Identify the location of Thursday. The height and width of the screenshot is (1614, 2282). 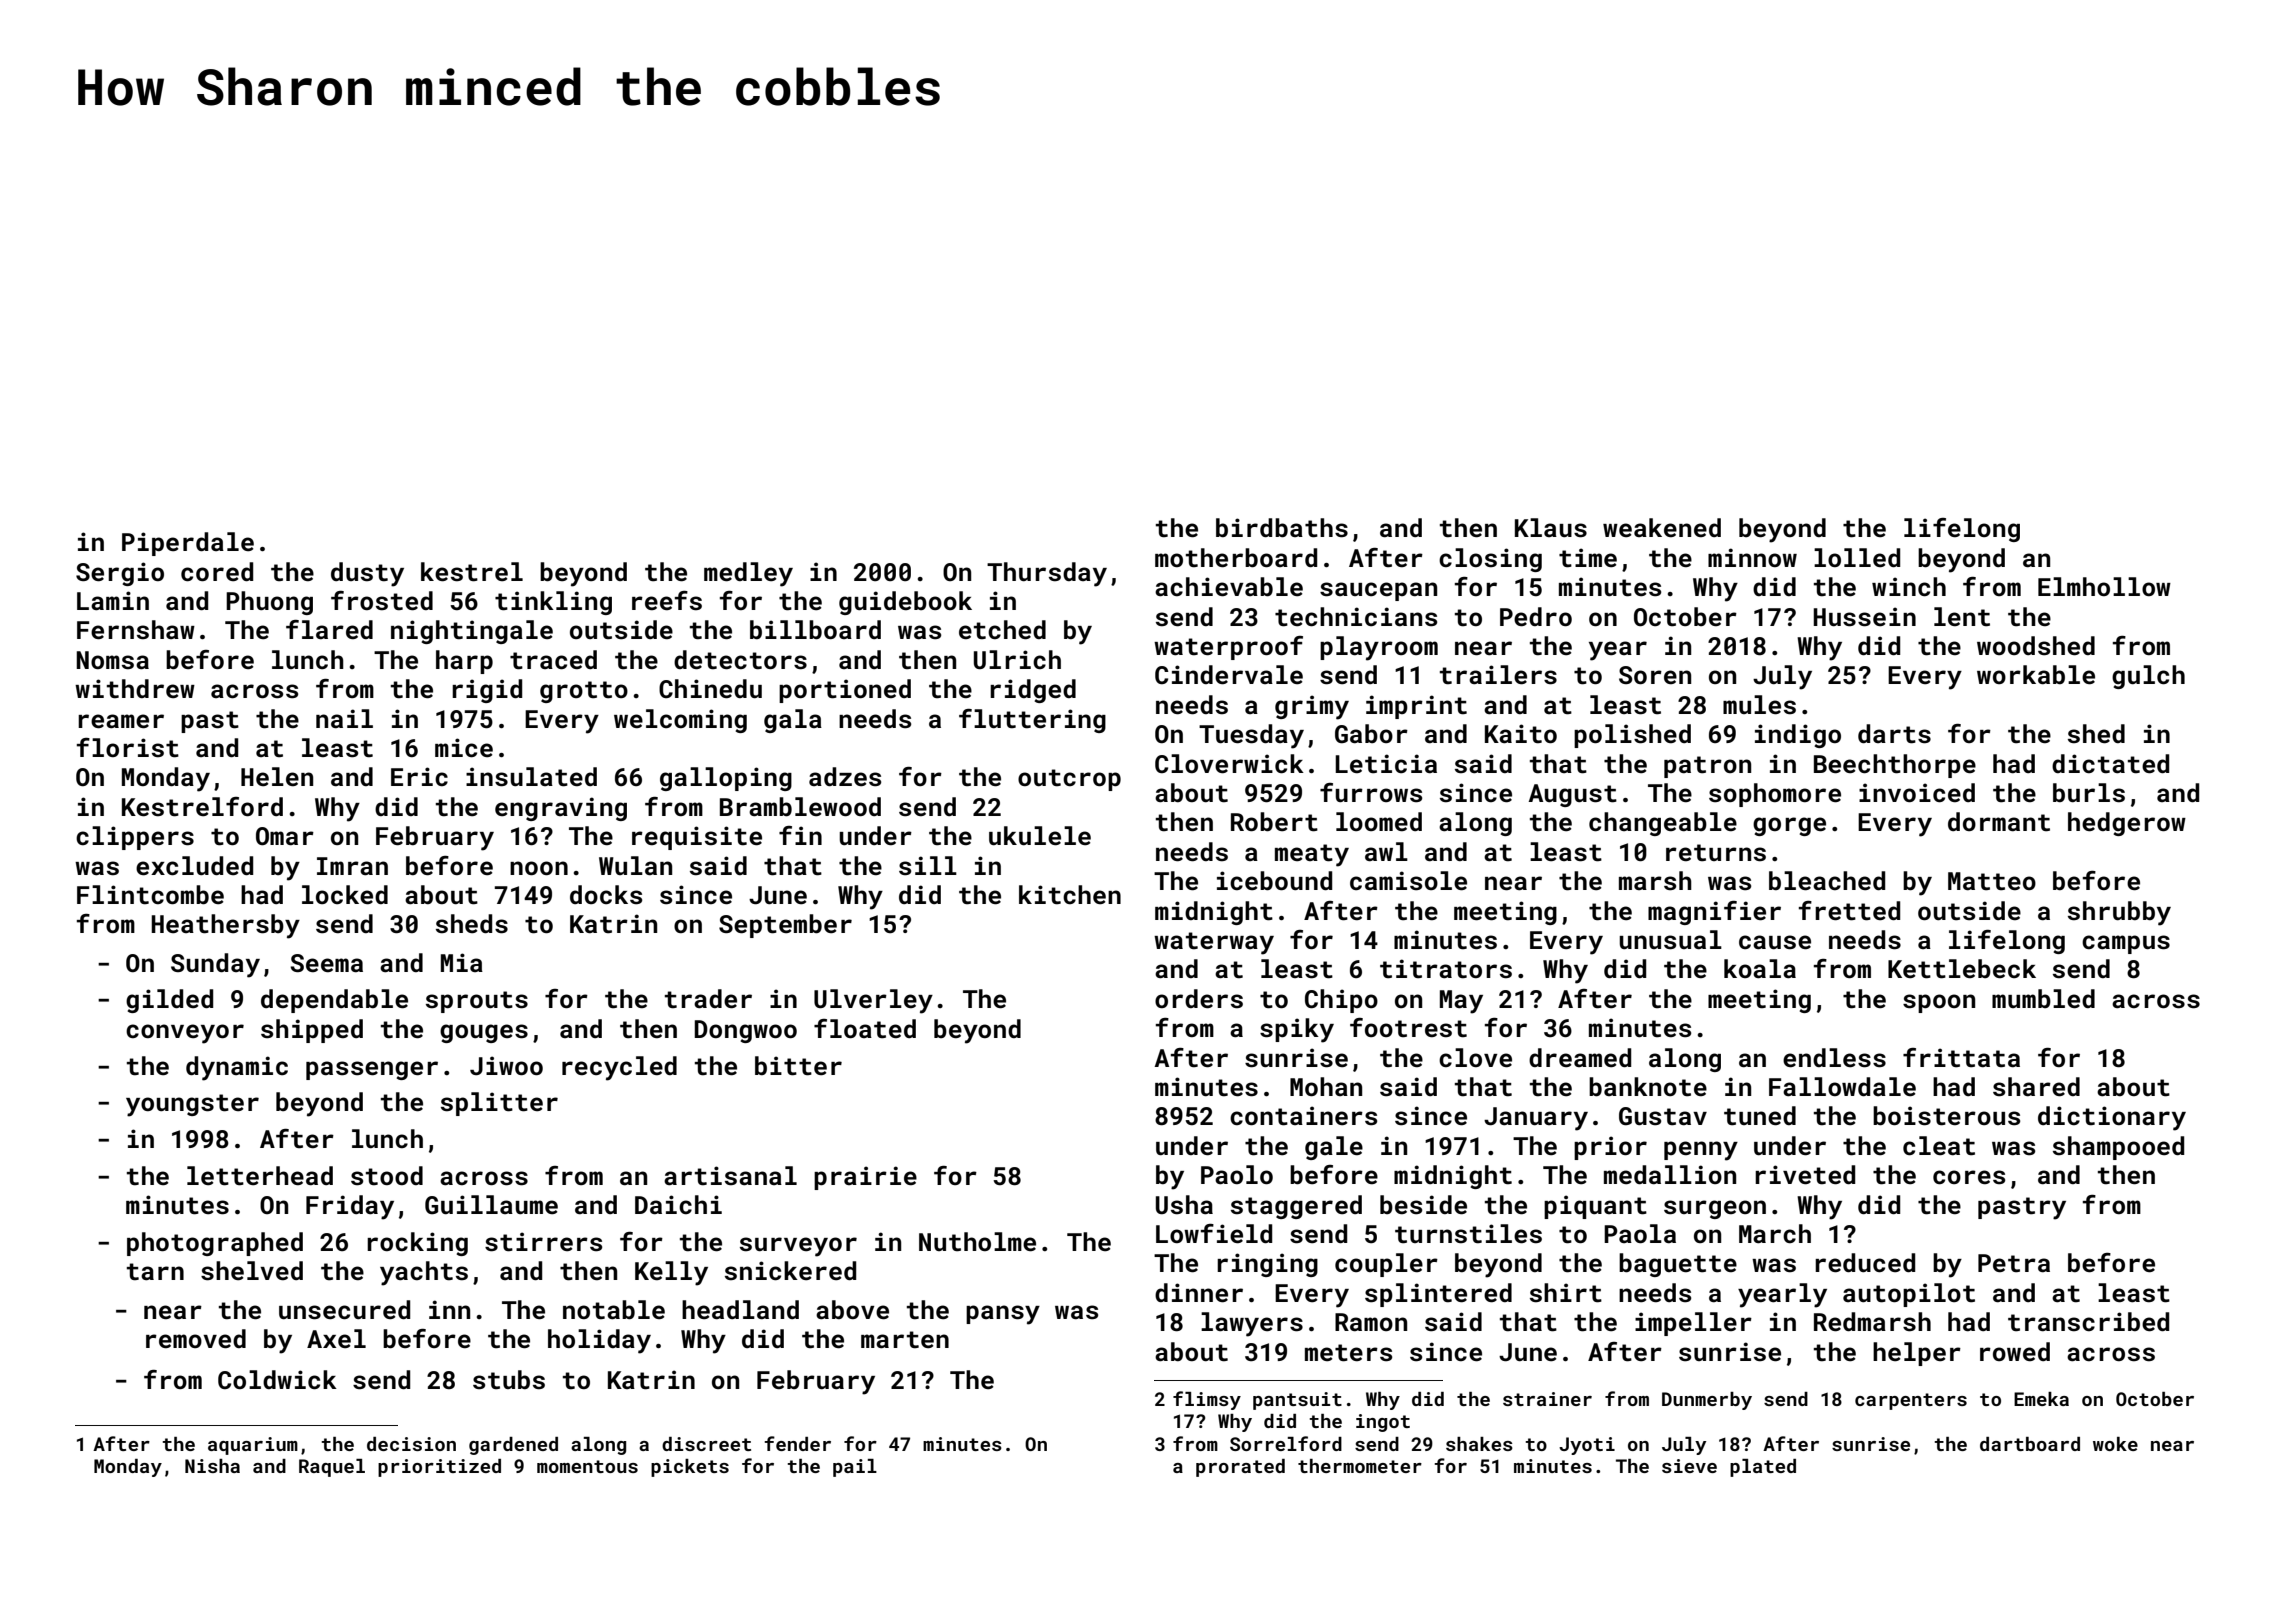
(1047, 574).
